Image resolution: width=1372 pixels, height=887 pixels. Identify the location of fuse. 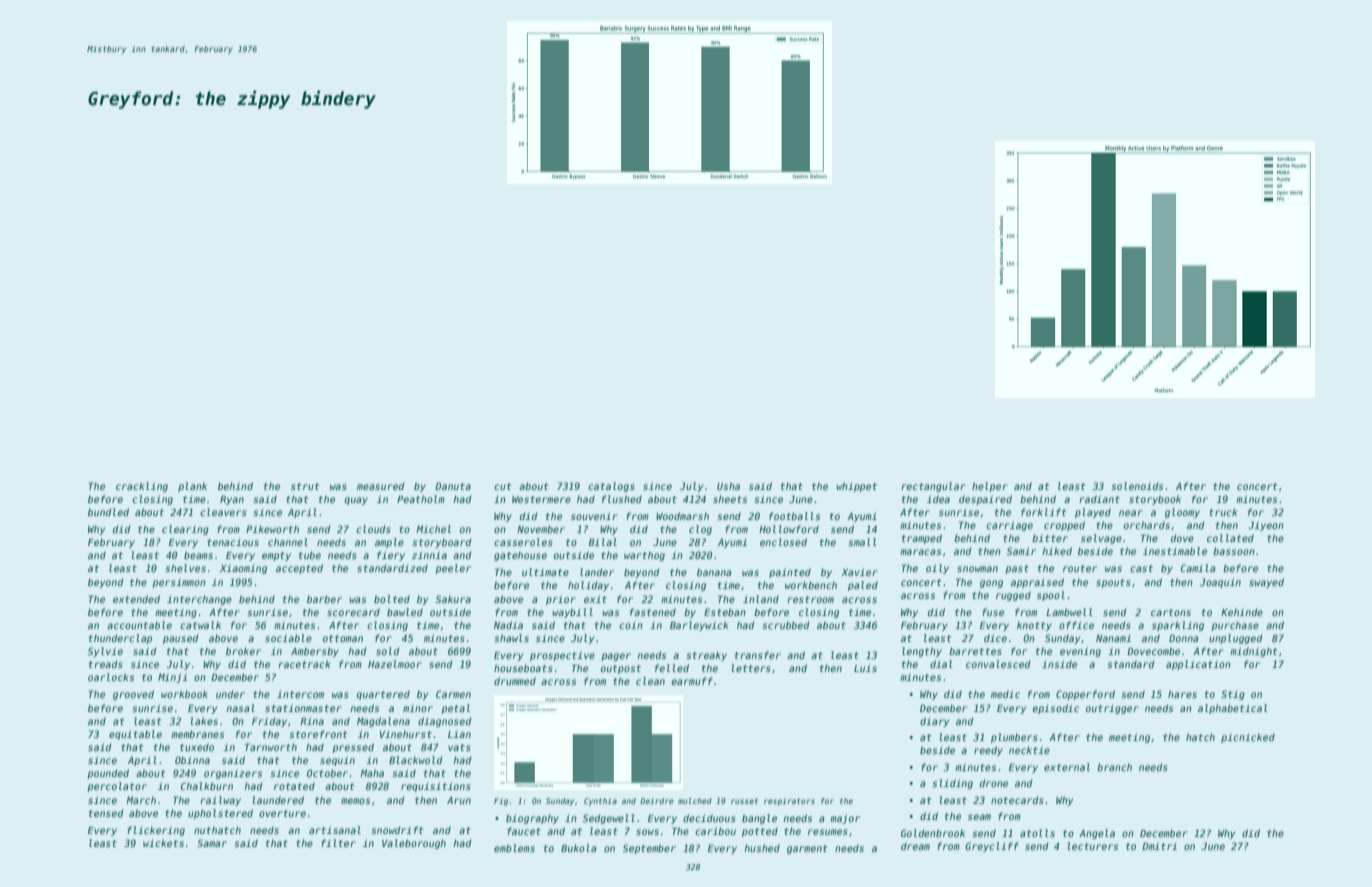
(993, 612).
